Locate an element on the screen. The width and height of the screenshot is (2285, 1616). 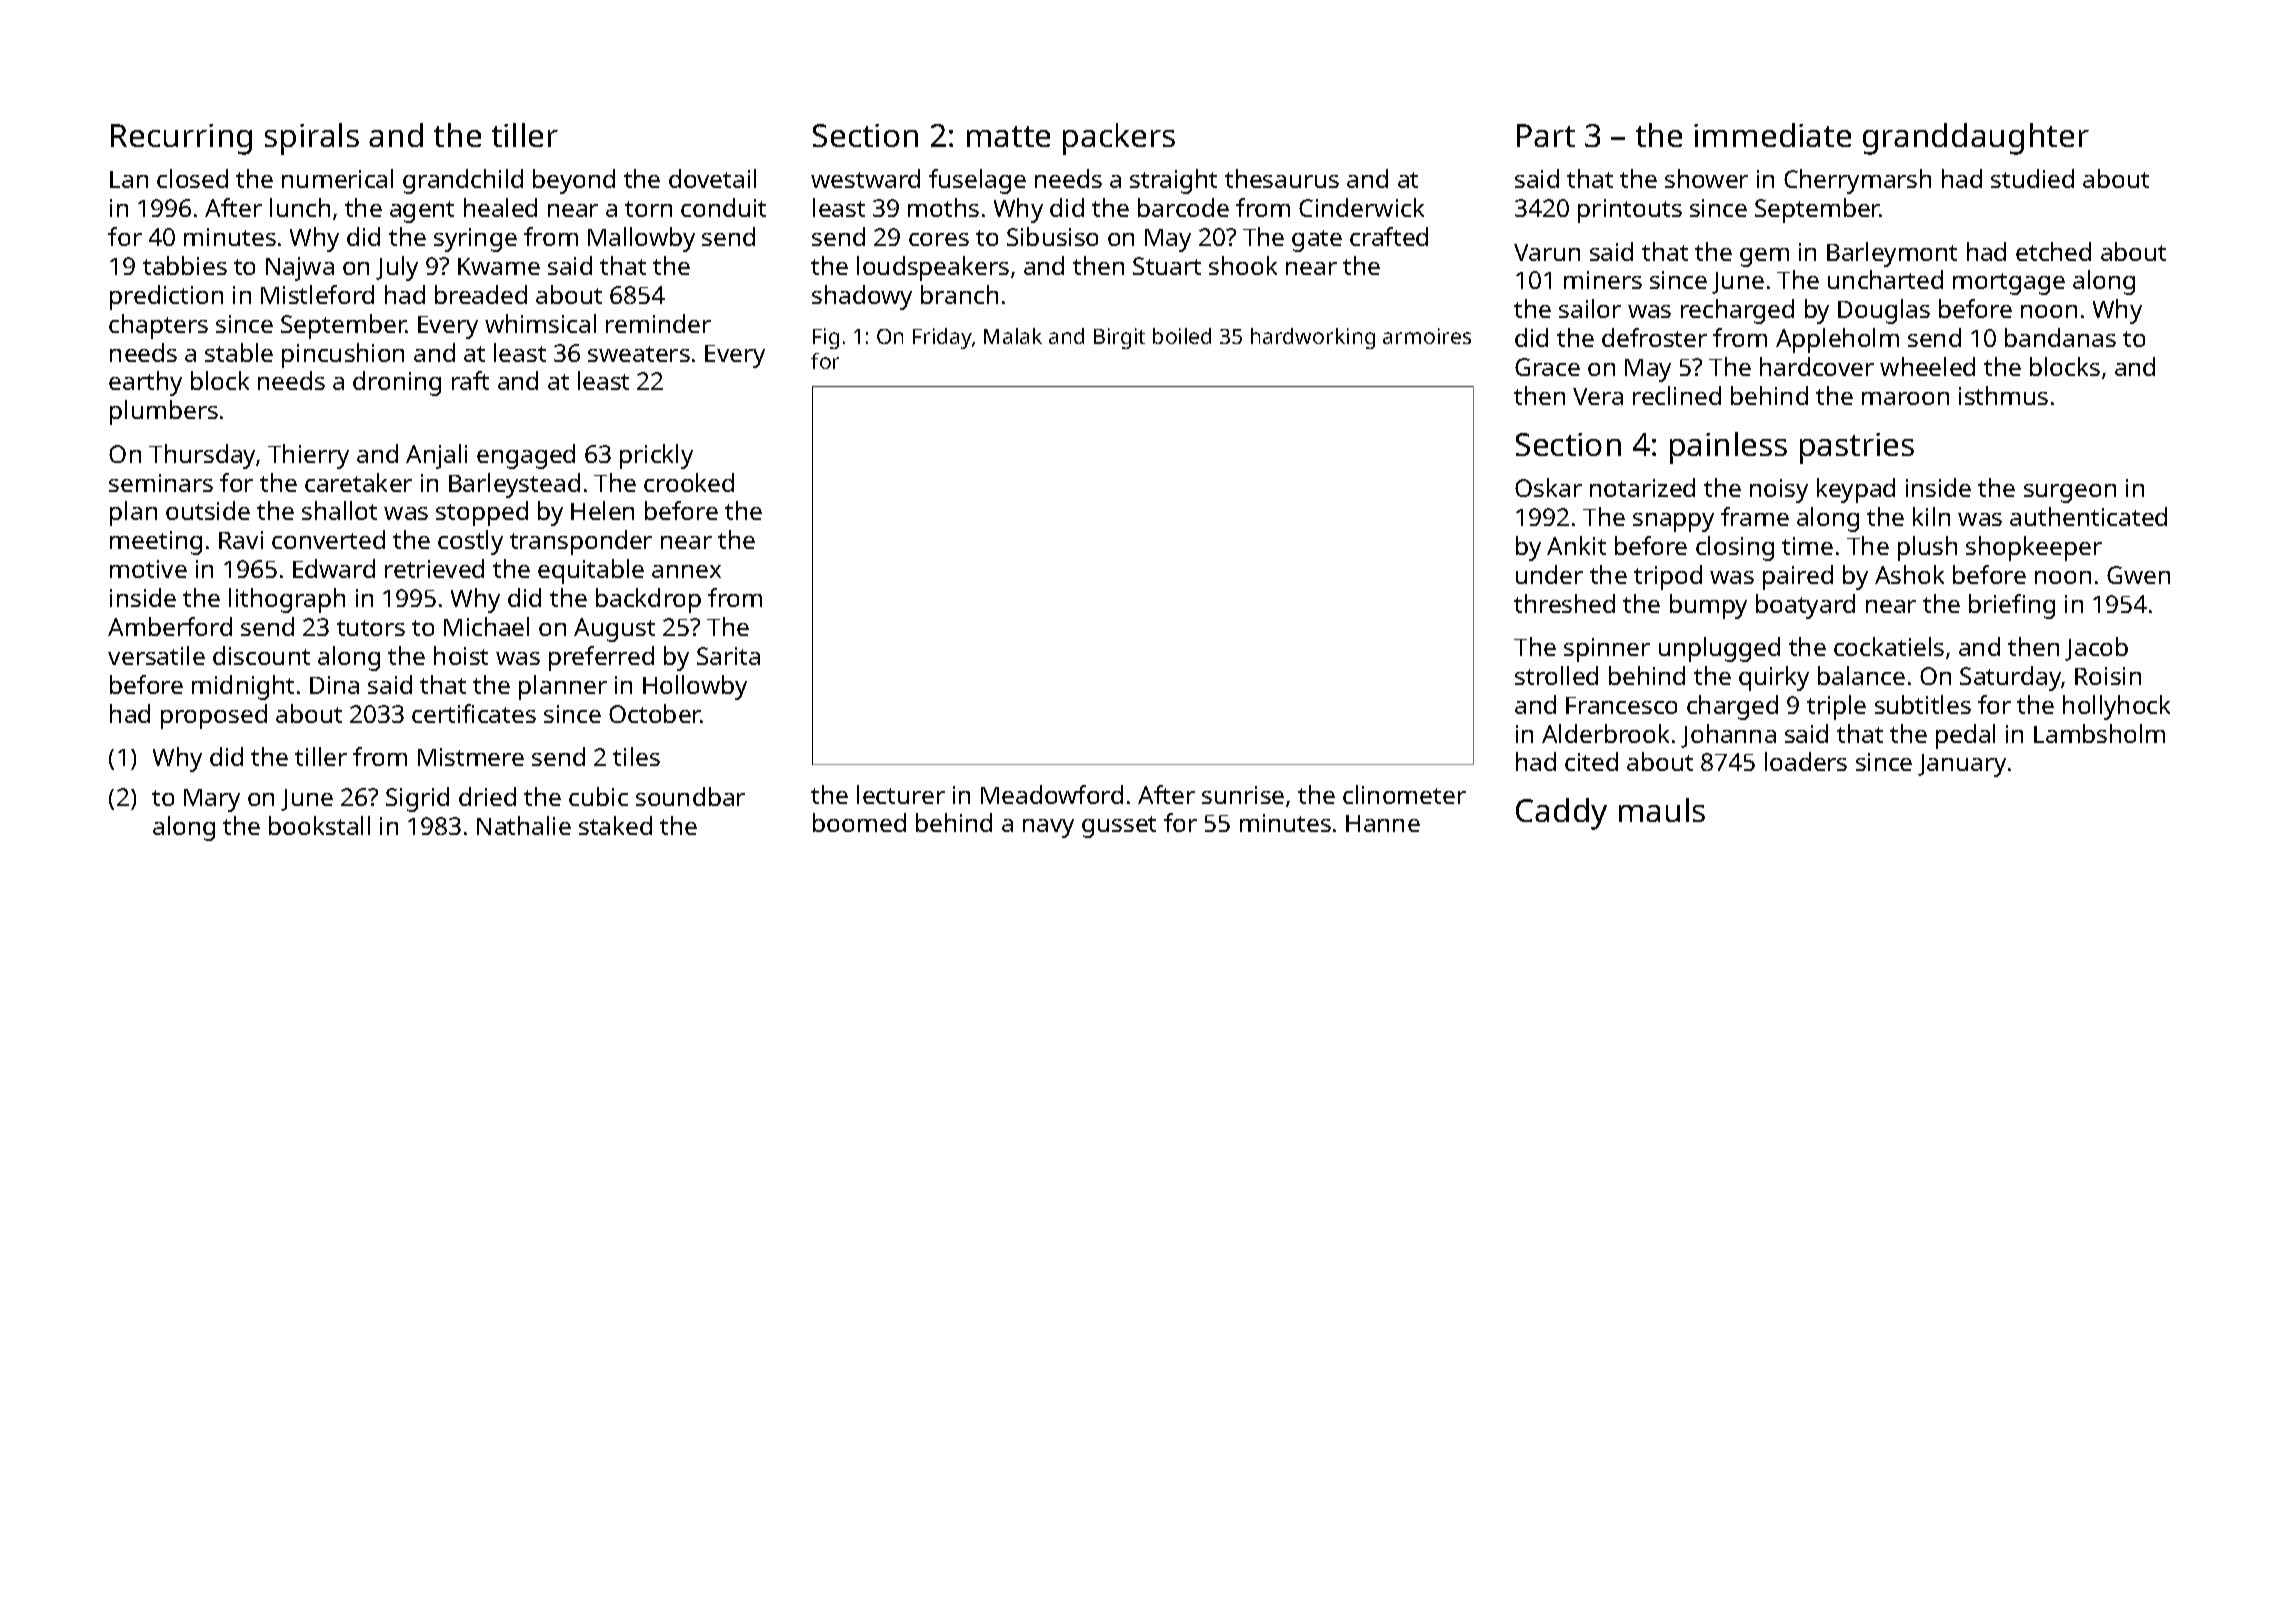
Mistmere is located at coordinates (471, 757).
